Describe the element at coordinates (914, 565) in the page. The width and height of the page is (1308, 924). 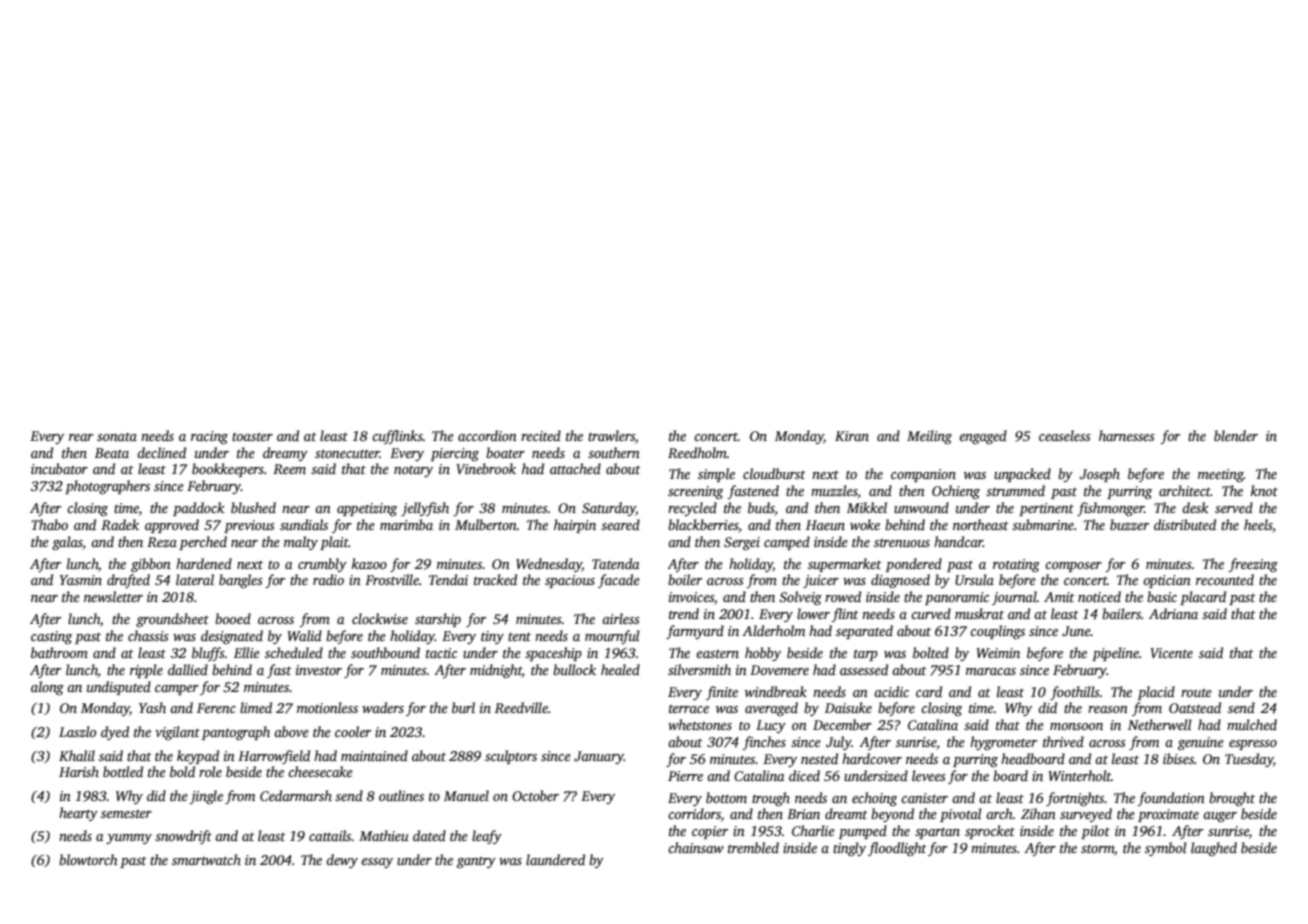
I see `pondered` at that location.
